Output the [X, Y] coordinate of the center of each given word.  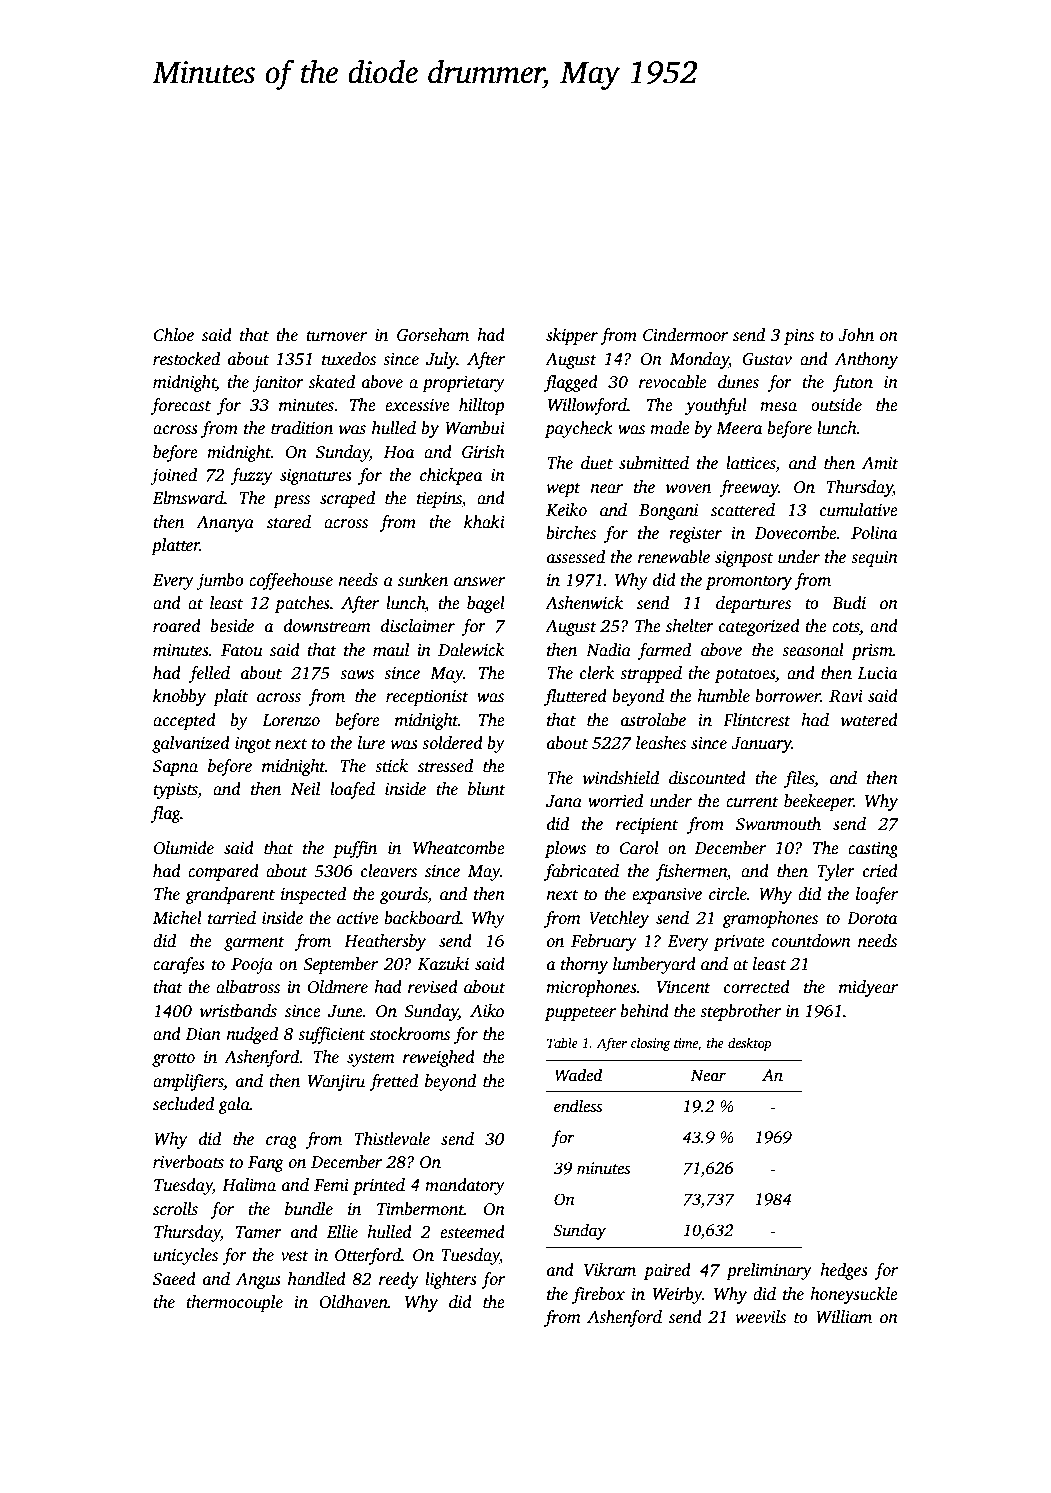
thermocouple [234, 1303]
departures [753, 604]
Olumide [183, 848]
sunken [423, 580]
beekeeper [819, 802]
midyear [868, 988]
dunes [738, 382]
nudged [252, 1035]
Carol [639, 848]
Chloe [173, 335]
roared [177, 626]
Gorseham [433, 335]
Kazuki [443, 964]
